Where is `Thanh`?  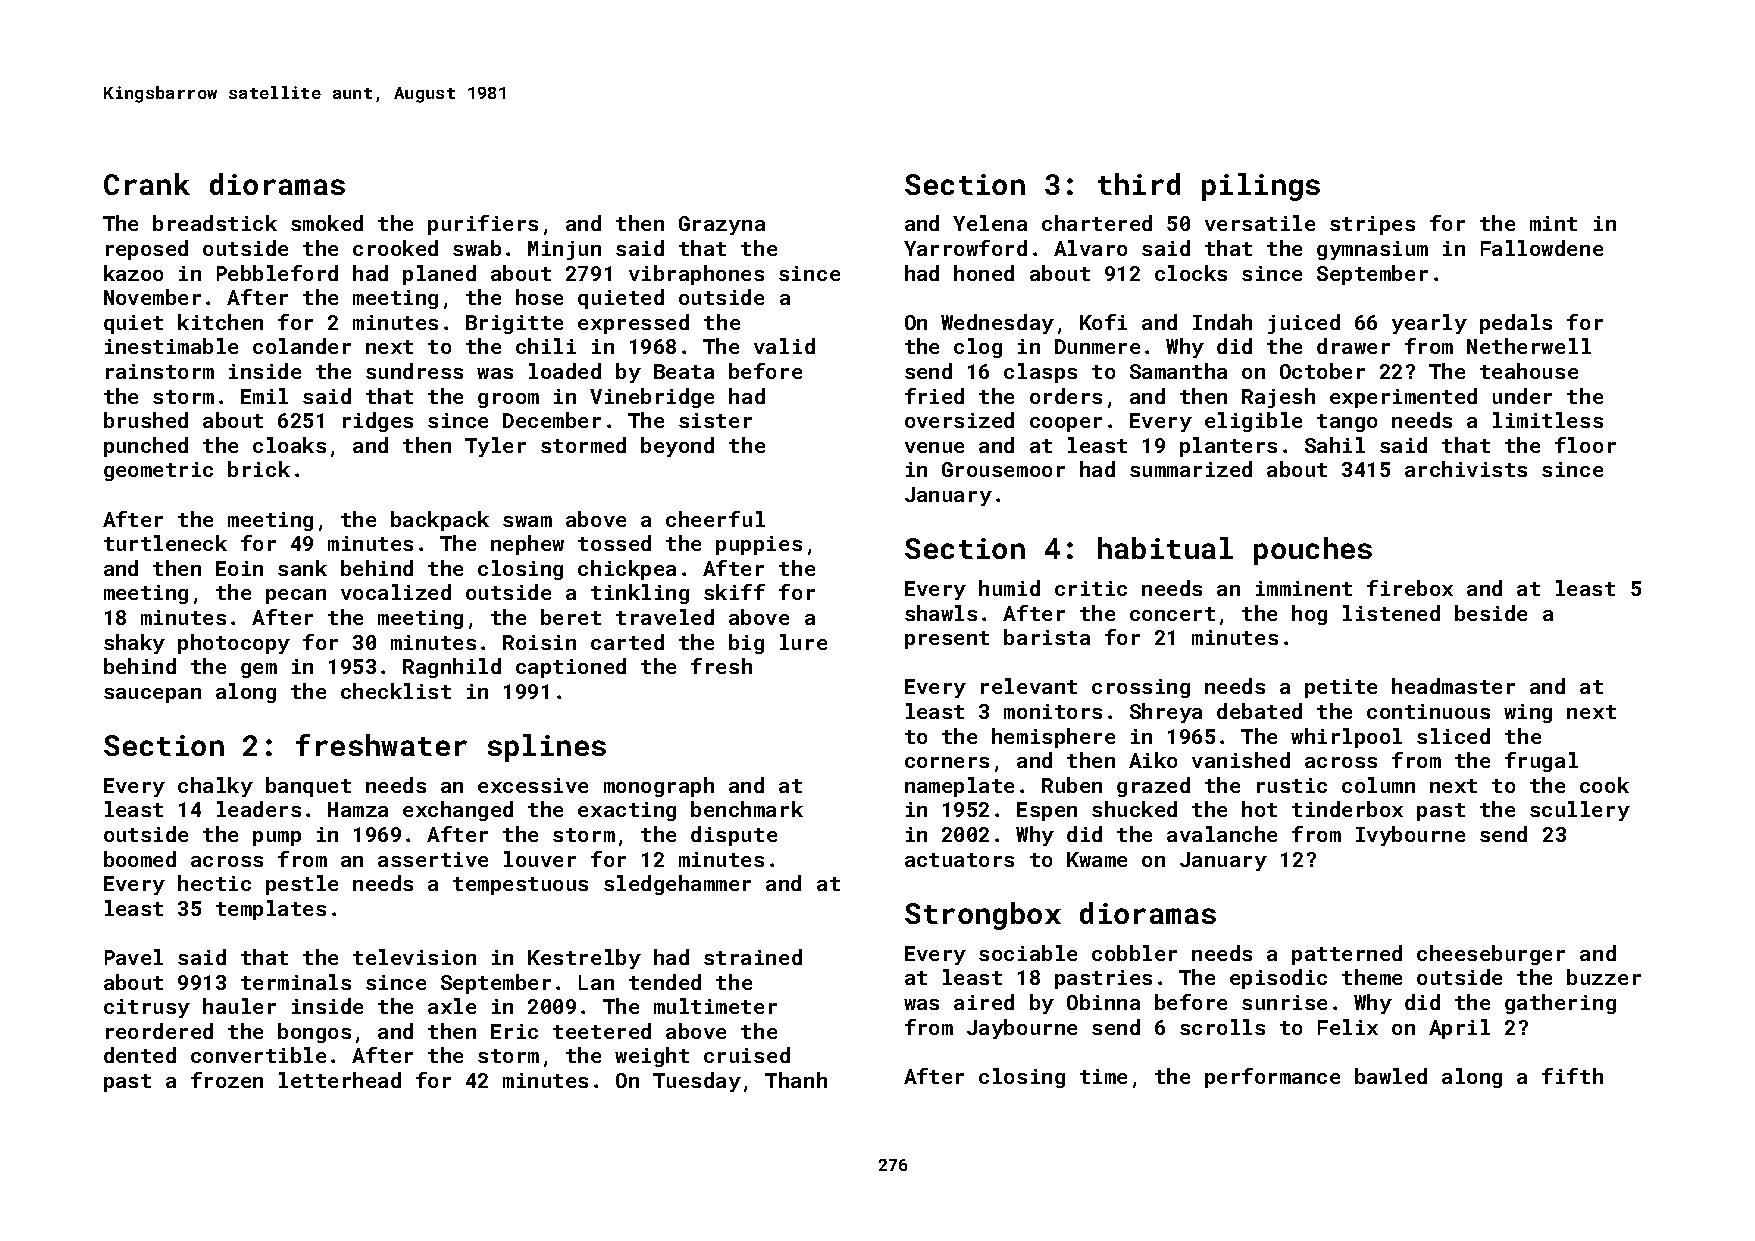
Thanh is located at coordinates (796, 1080).
